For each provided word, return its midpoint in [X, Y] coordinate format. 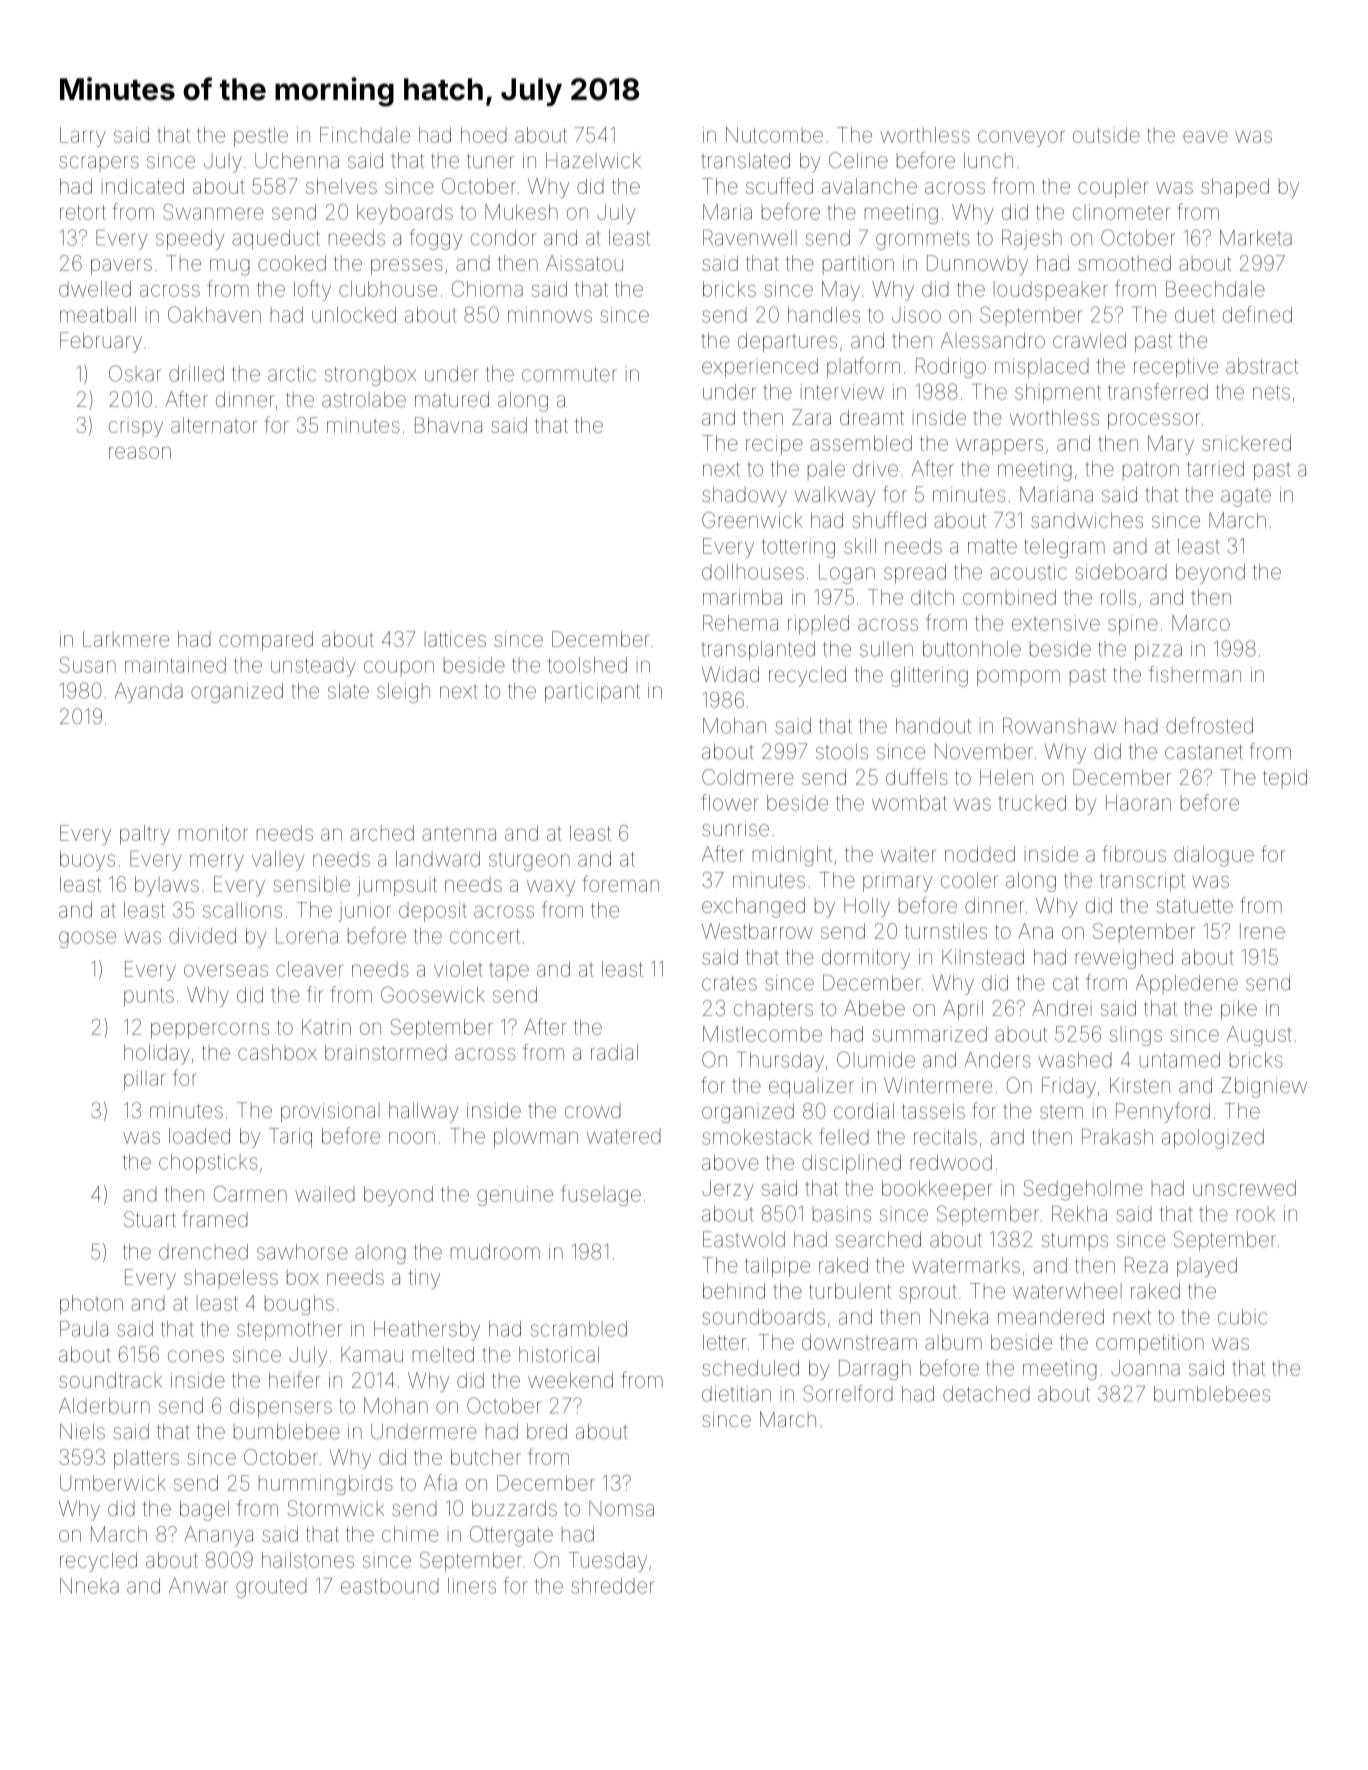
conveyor [1021, 139]
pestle [261, 137]
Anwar [199, 1586]
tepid [1285, 779]
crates [729, 983]
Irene [1262, 931]
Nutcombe [774, 135]
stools [842, 751]
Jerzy [728, 1190]
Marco [1201, 623]
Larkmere [126, 639]
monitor [213, 833]
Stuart [150, 1219]
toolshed [587, 665]
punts [149, 997]
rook [1256, 1214]
